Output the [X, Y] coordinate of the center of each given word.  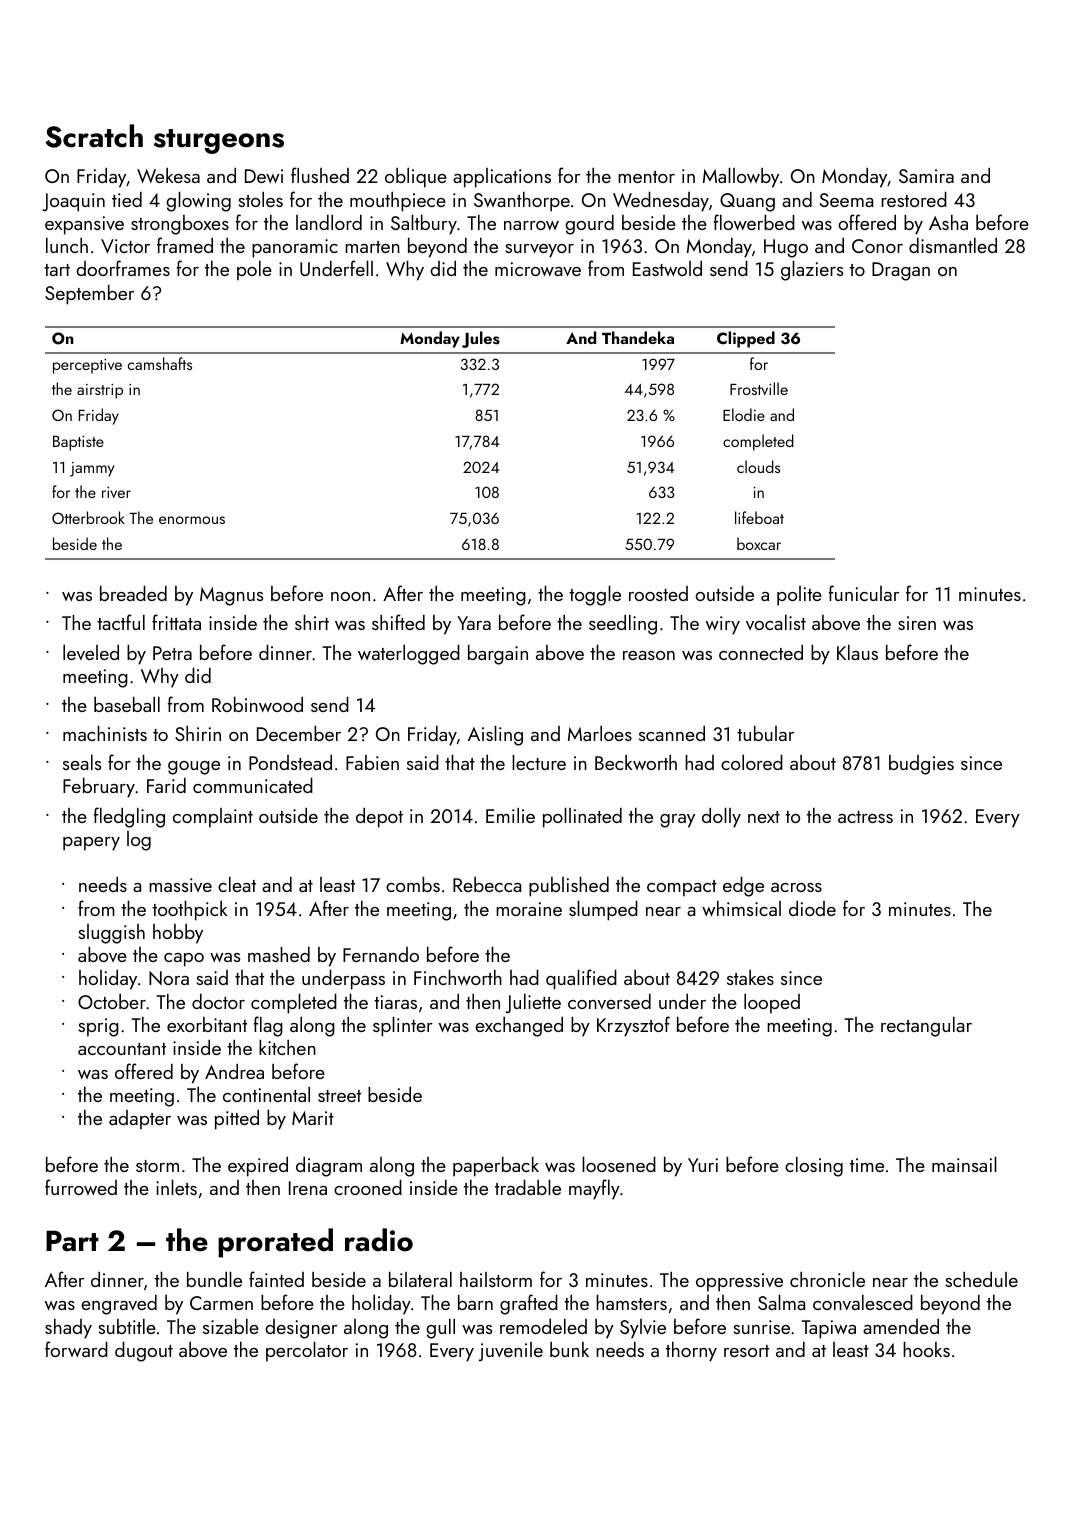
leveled [91, 652]
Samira [926, 176]
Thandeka [638, 337]
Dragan [901, 271]
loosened [619, 1164]
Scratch [94, 136]
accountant [122, 1049]
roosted [658, 593]
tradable [528, 1187]
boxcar [759, 543]
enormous [192, 520]
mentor [646, 177]
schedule [981, 1279]
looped [772, 1003]
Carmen [221, 1303]
